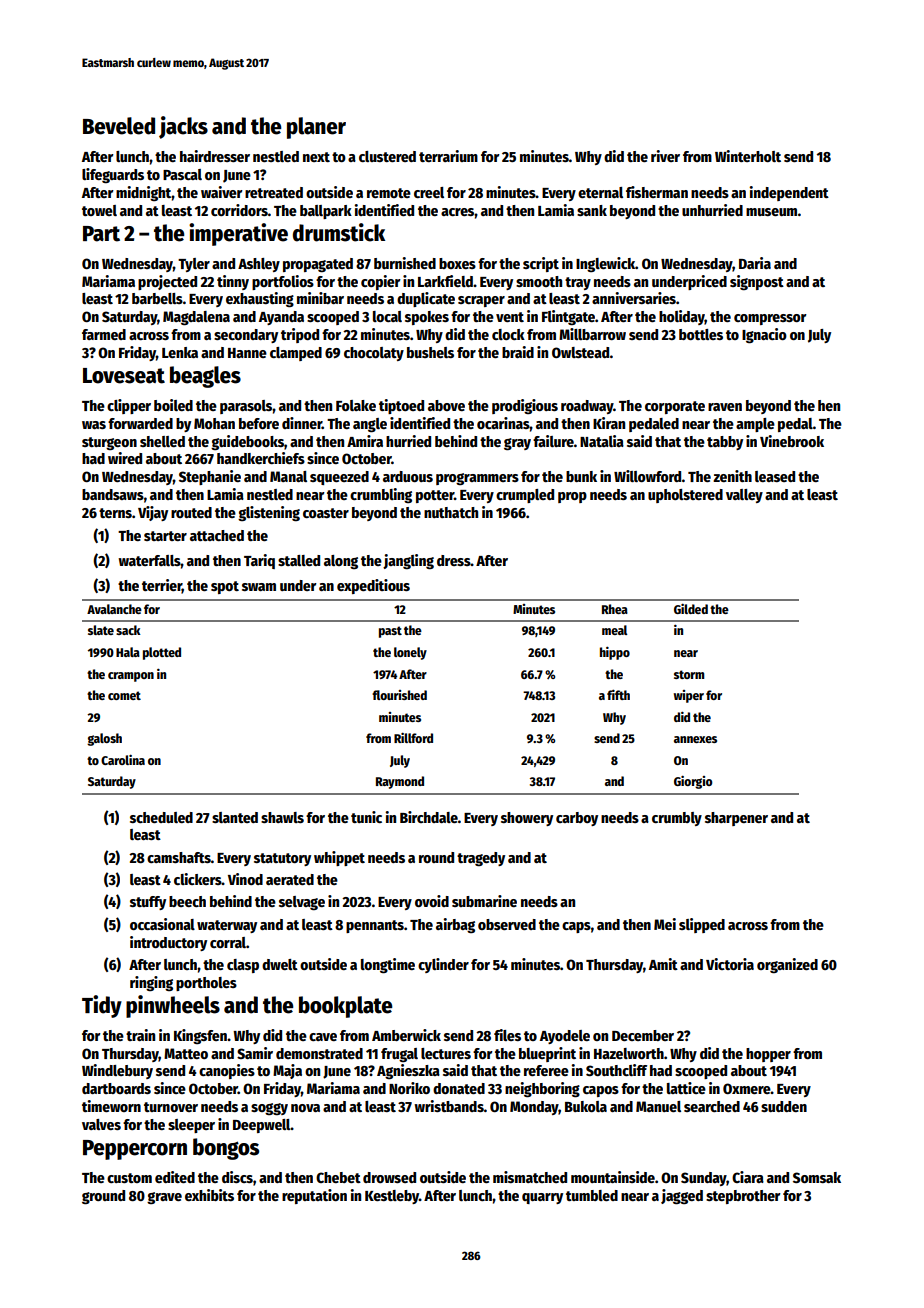  Describe the element at coordinates (401, 406) in the screenshot. I see `tiptoed` at that location.
